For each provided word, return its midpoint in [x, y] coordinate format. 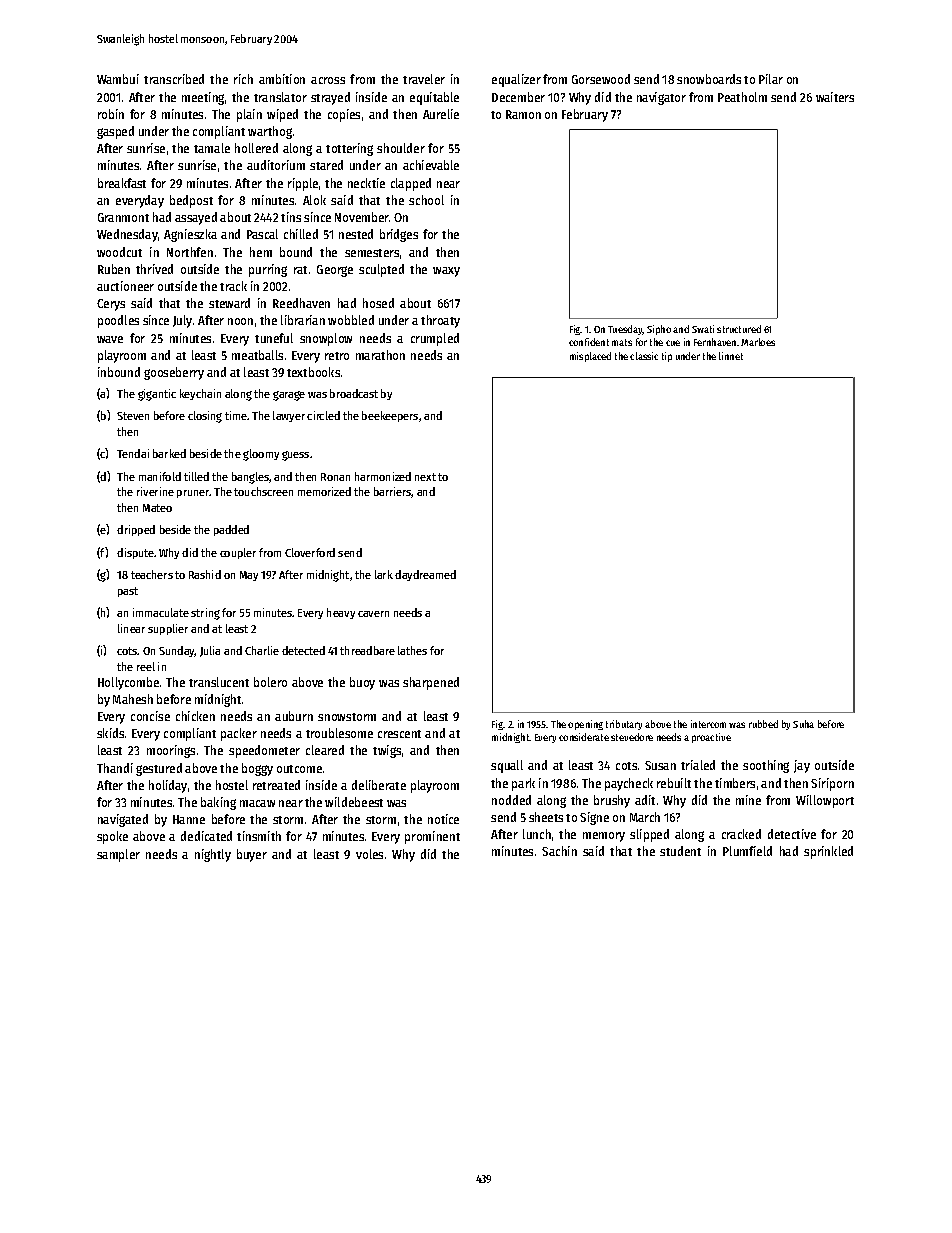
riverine [155, 491]
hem [261, 252]
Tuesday [625, 330]
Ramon [523, 114]
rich [243, 79]
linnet [731, 356]
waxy [446, 272]
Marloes [758, 342]
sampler [118, 855]
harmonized [383, 476]
